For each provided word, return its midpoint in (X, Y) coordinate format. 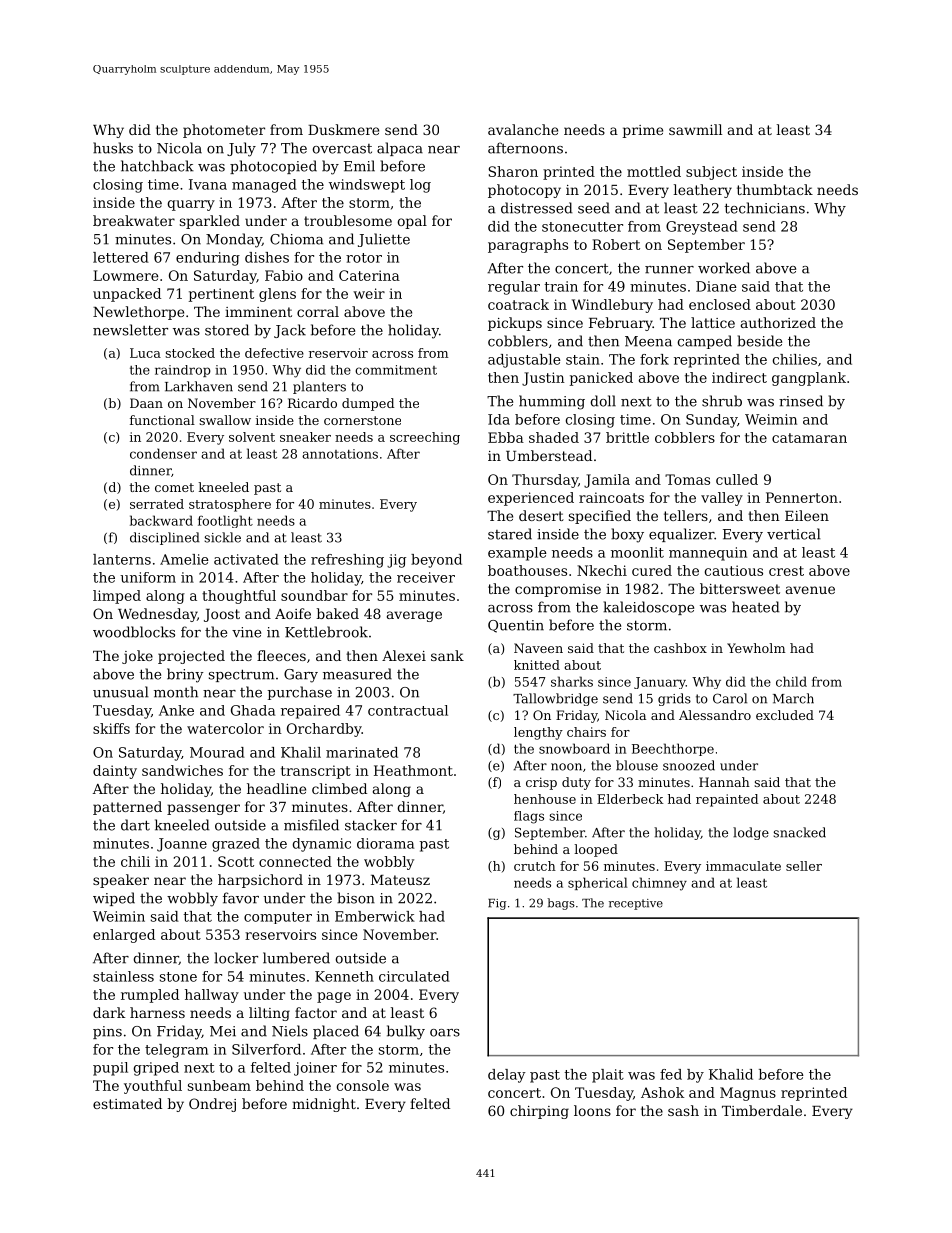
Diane (716, 286)
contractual (408, 710)
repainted (727, 800)
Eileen (807, 515)
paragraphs (528, 246)
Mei (223, 1031)
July (241, 149)
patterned (127, 808)
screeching (425, 438)
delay (507, 1076)
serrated (157, 504)
